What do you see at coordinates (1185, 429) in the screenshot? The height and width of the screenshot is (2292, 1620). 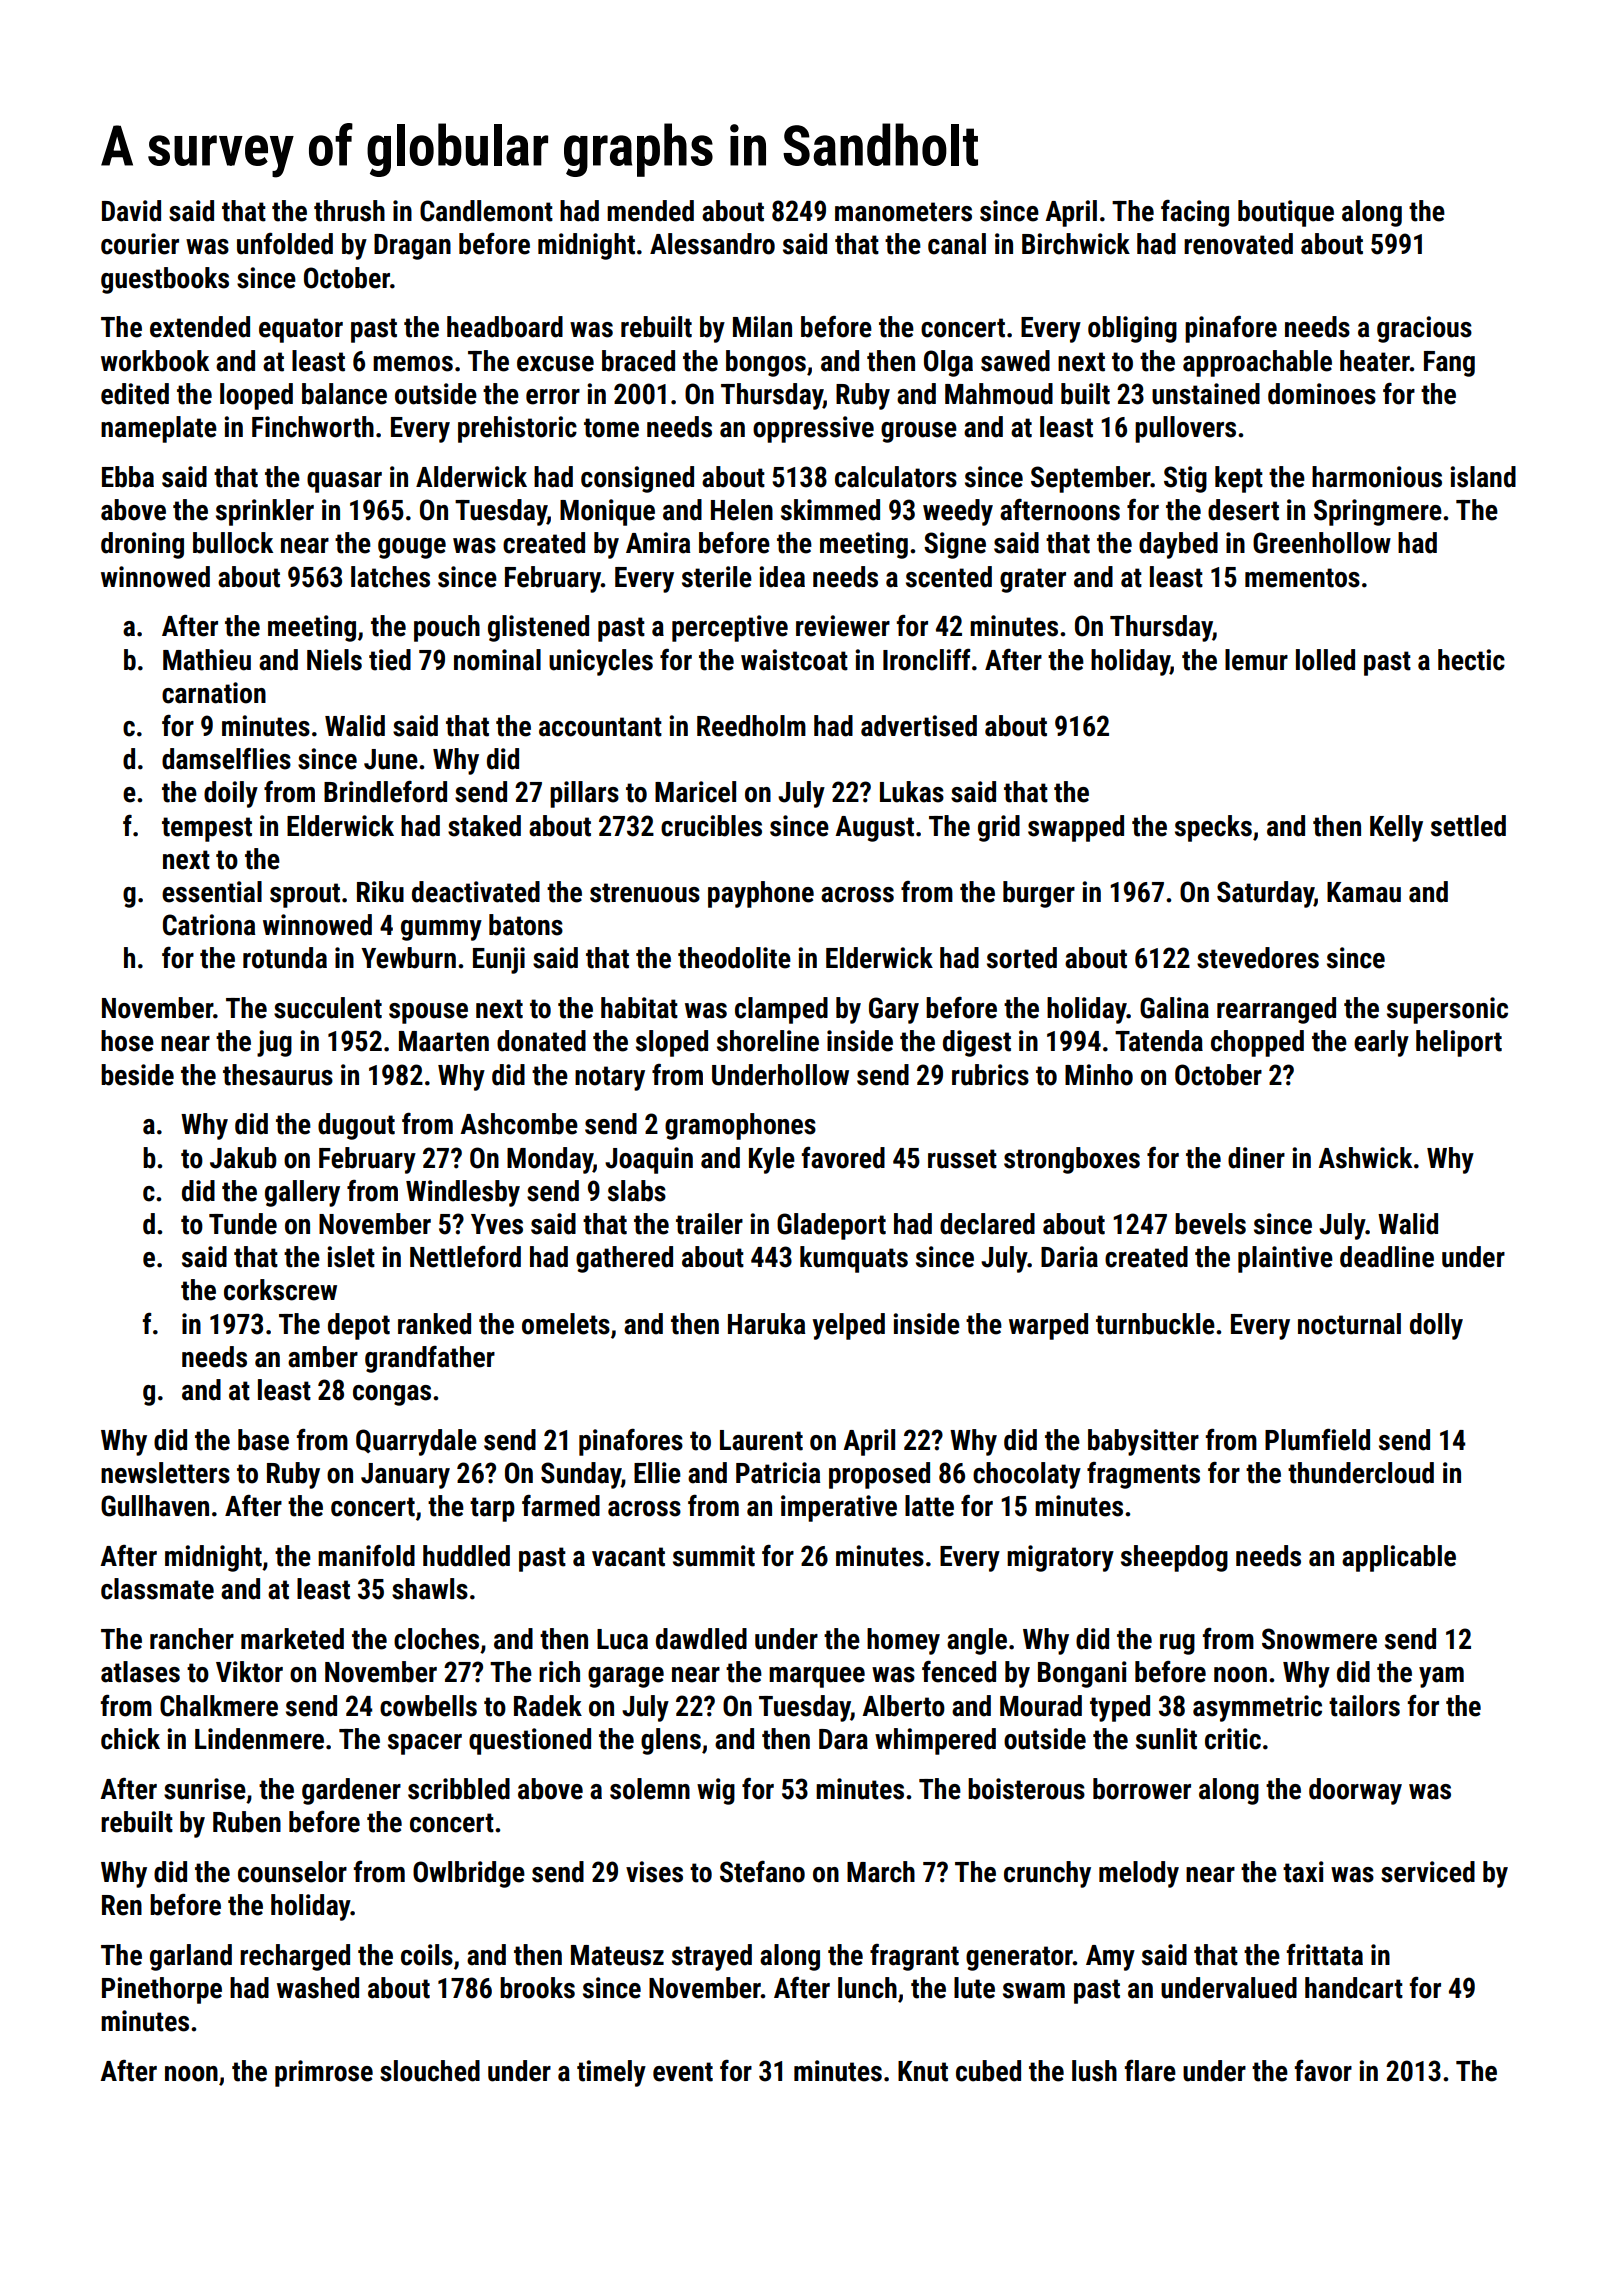 I see `pullovers` at bounding box center [1185, 429].
